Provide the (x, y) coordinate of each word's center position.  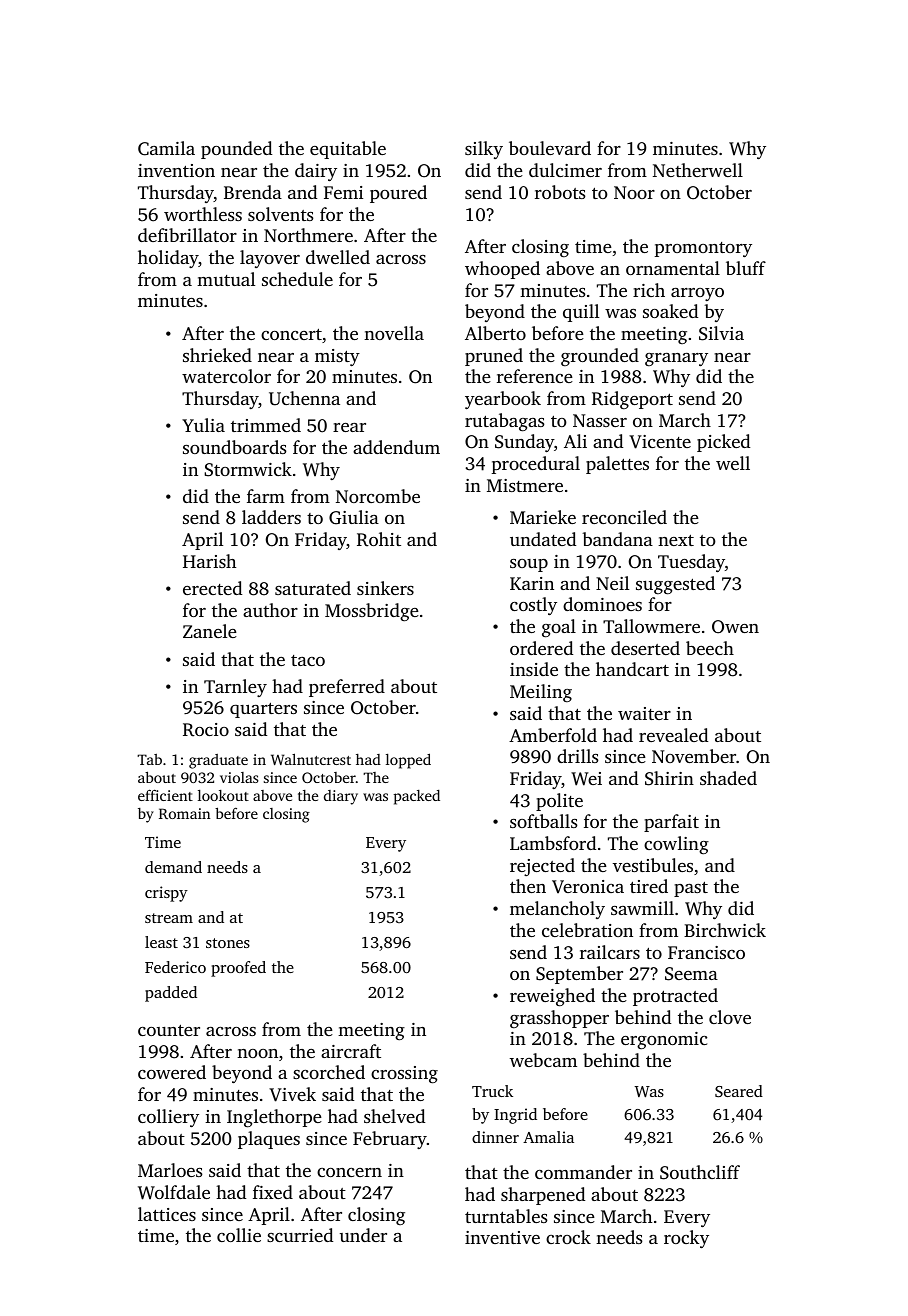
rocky (686, 1239)
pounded (236, 150)
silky (484, 150)
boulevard (550, 148)
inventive (502, 1237)
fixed (273, 1192)
